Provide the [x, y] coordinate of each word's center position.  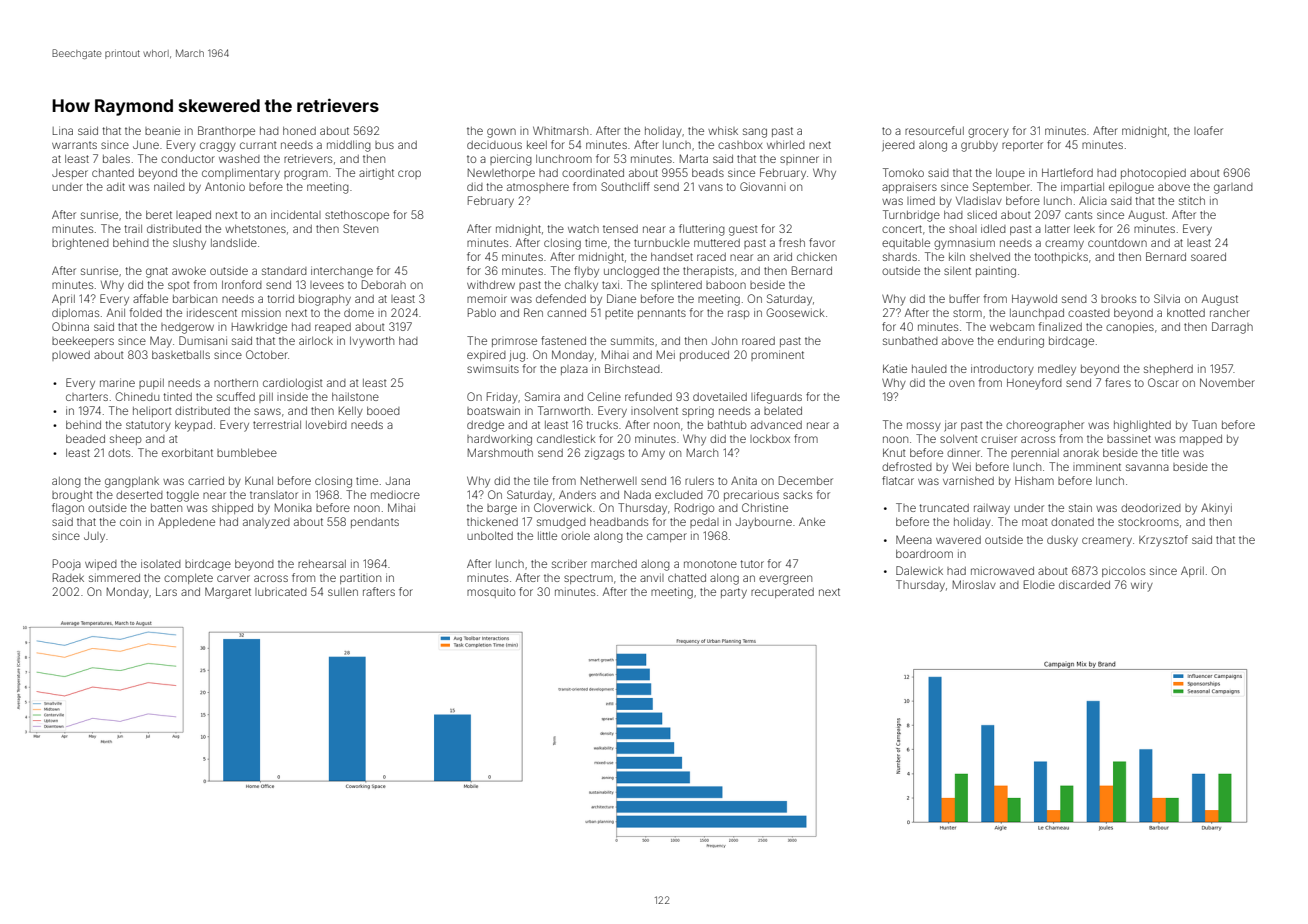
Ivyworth [372, 342]
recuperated [782, 593]
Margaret [228, 593]
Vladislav [979, 201]
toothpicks [1061, 258]
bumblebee [247, 453]
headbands [619, 522]
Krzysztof [1163, 541]
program [306, 175]
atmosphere [538, 188]
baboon [726, 285]
